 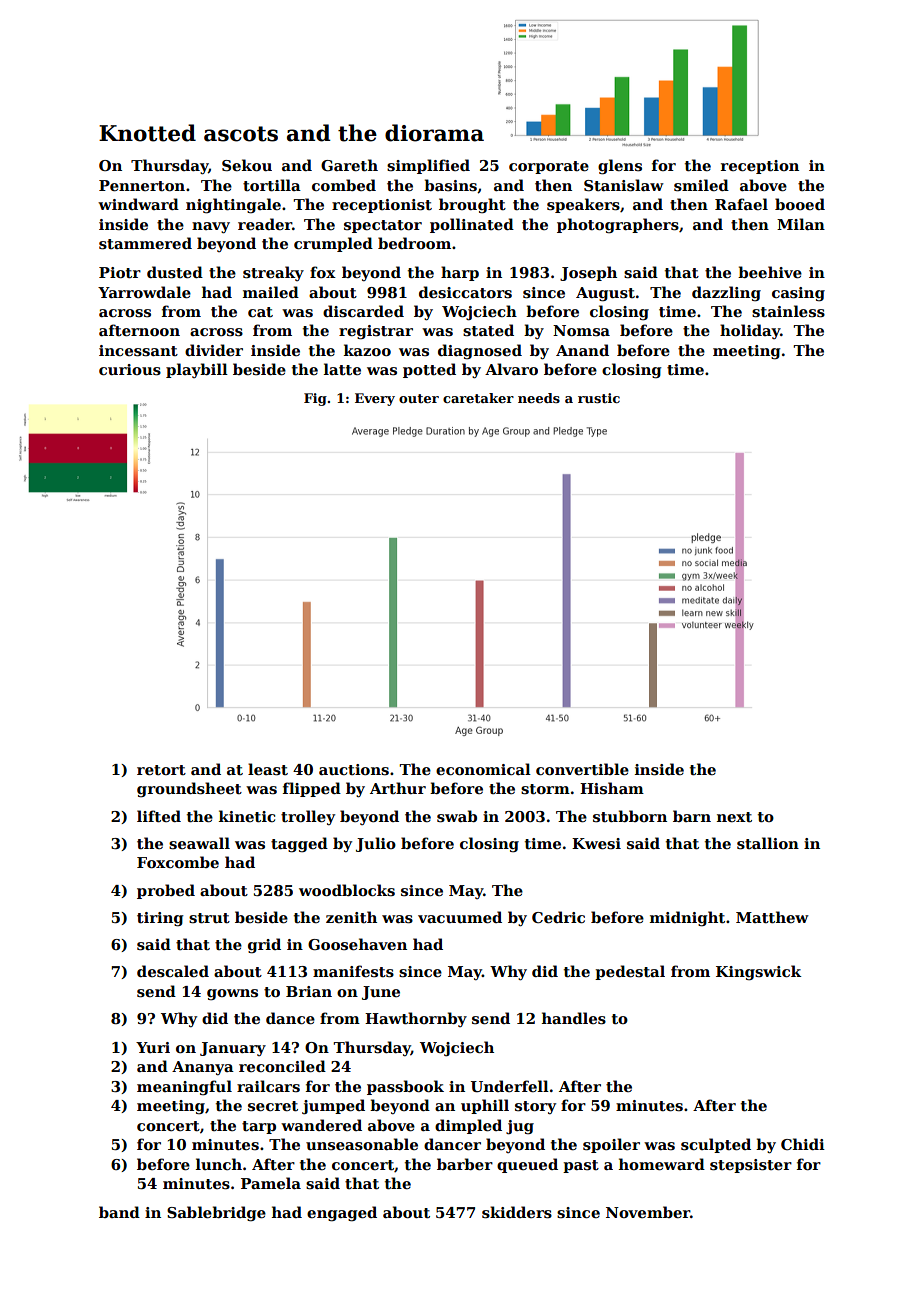 What do you see at coordinates (545, 789) in the document?
I see `storm` at bounding box center [545, 789].
